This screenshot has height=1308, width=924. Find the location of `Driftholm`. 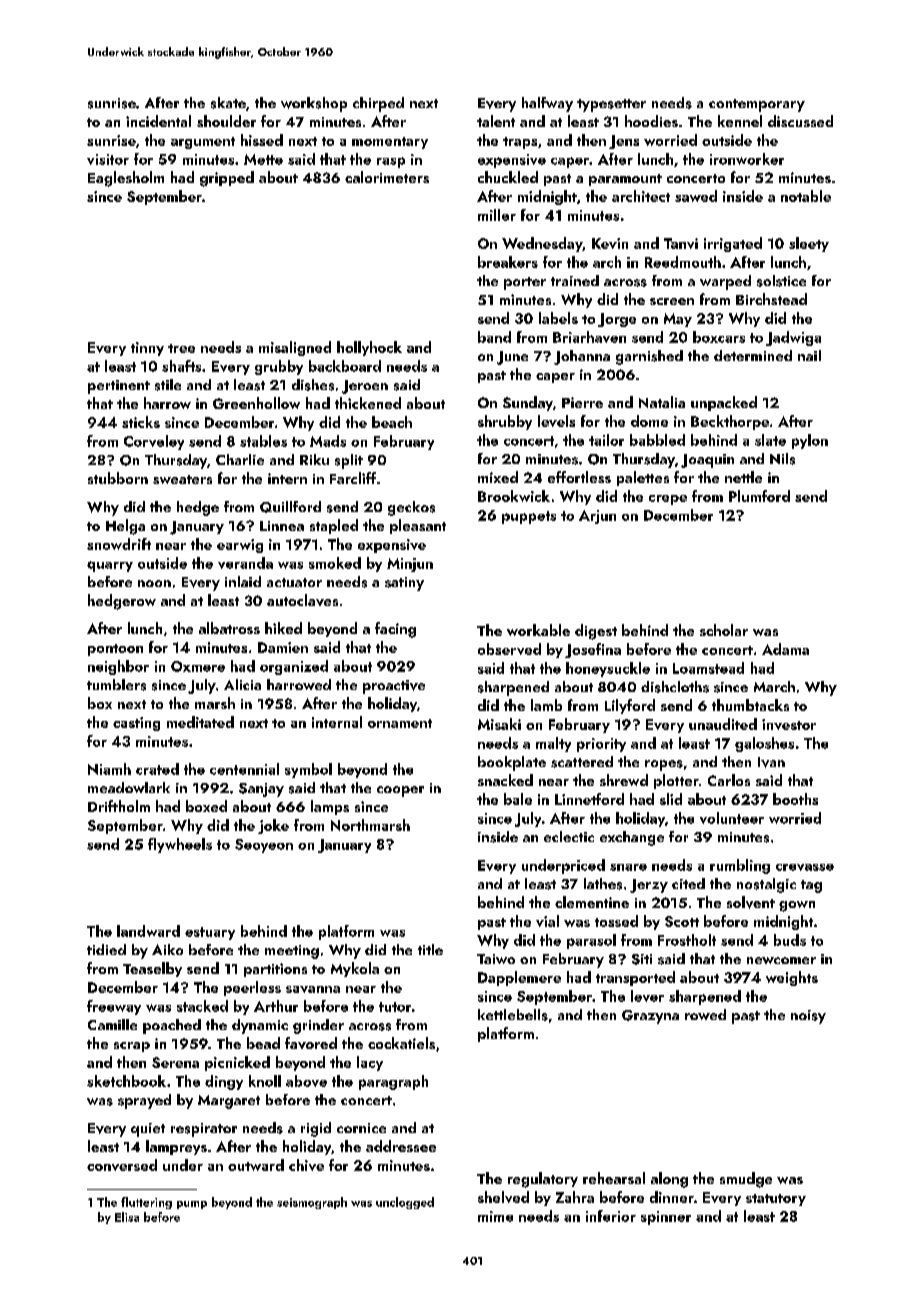

Driftholm is located at coordinates (119, 806).
